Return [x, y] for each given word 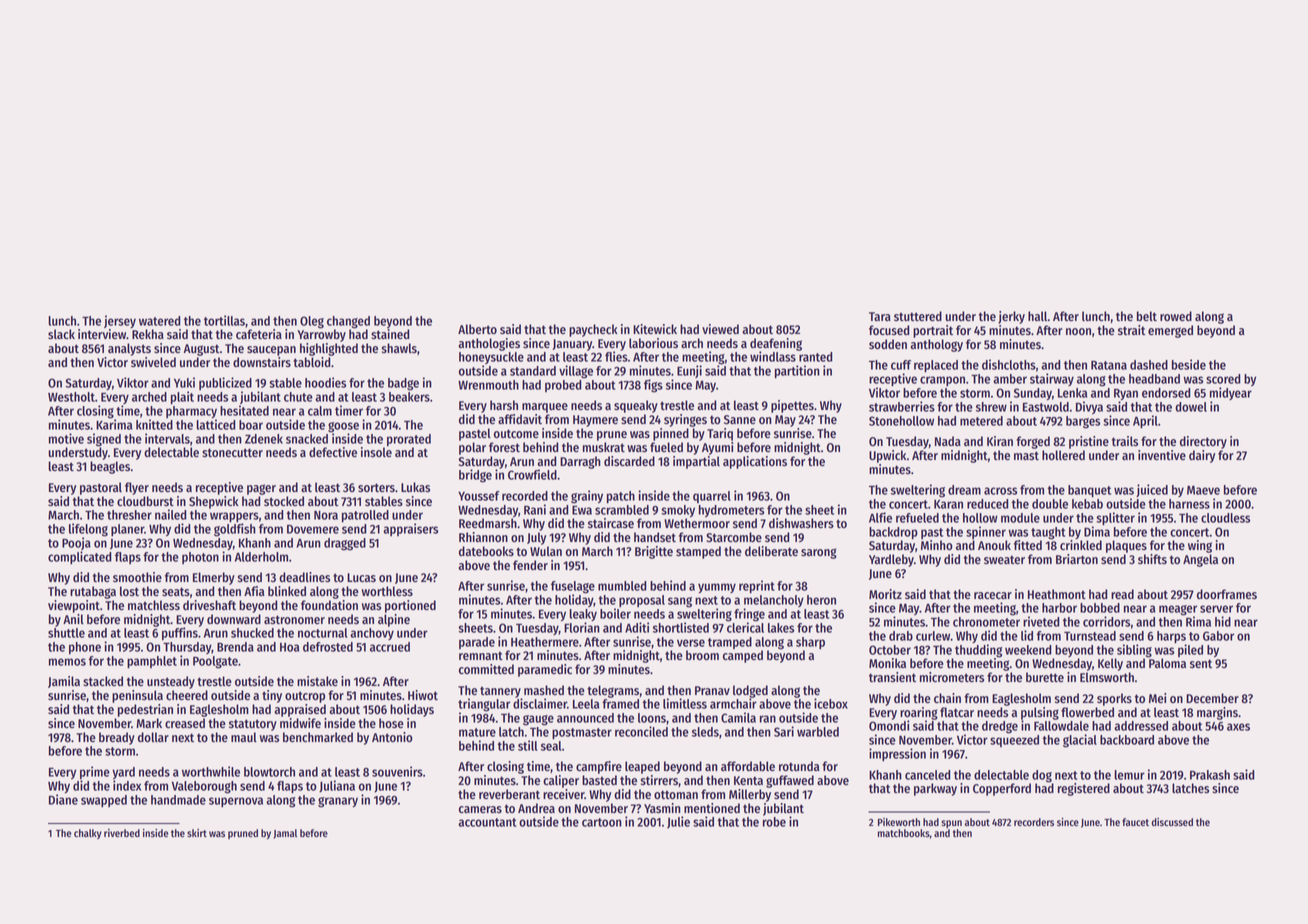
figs [653, 386]
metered [981, 421]
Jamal [285, 834]
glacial [1080, 741]
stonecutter [232, 452]
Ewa [582, 510]
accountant [487, 822]
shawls [399, 348]
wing [1200, 546]
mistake [317, 681]
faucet [1135, 822]
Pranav [712, 690]
